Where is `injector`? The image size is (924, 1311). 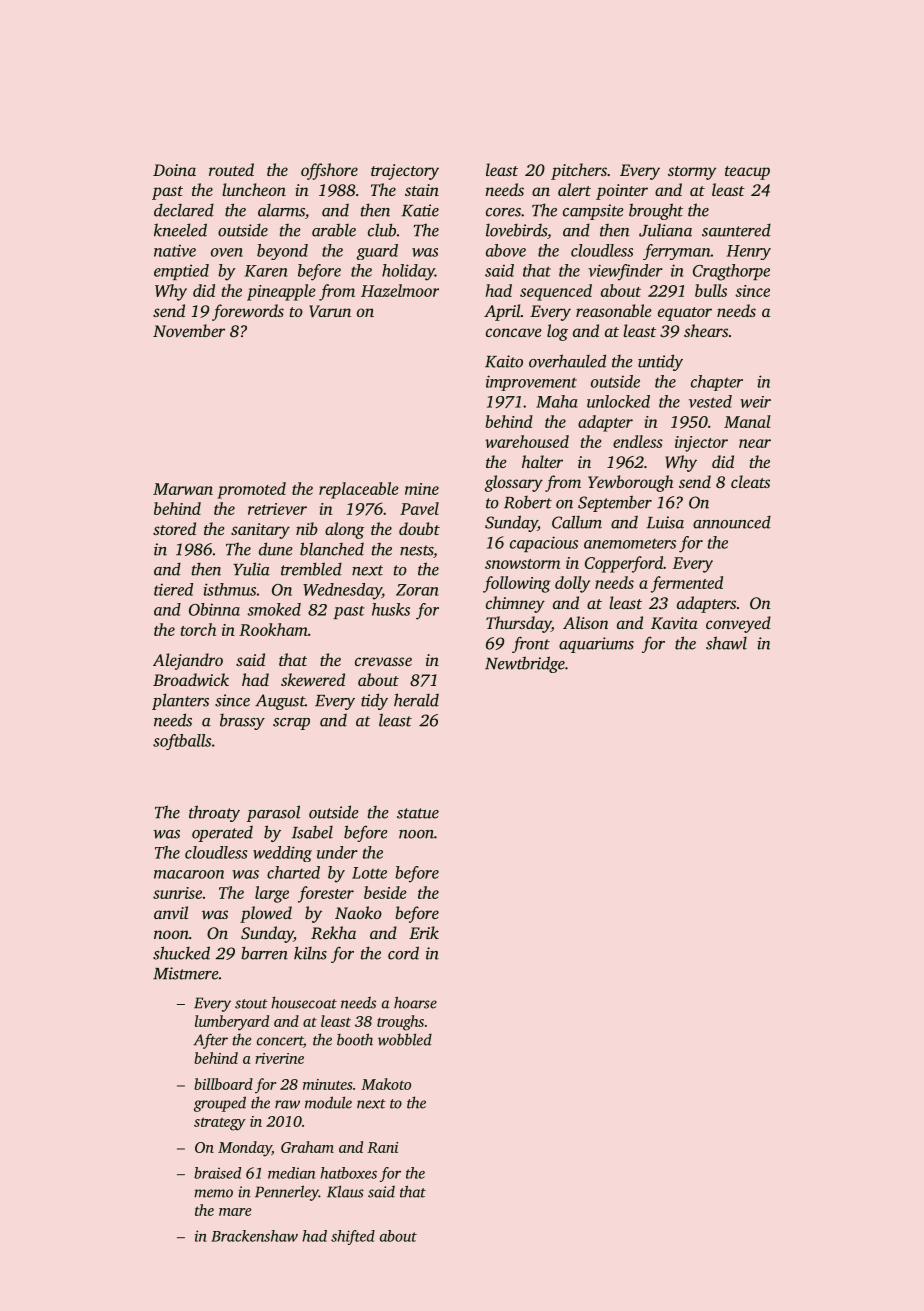
injector is located at coordinates (701, 444).
